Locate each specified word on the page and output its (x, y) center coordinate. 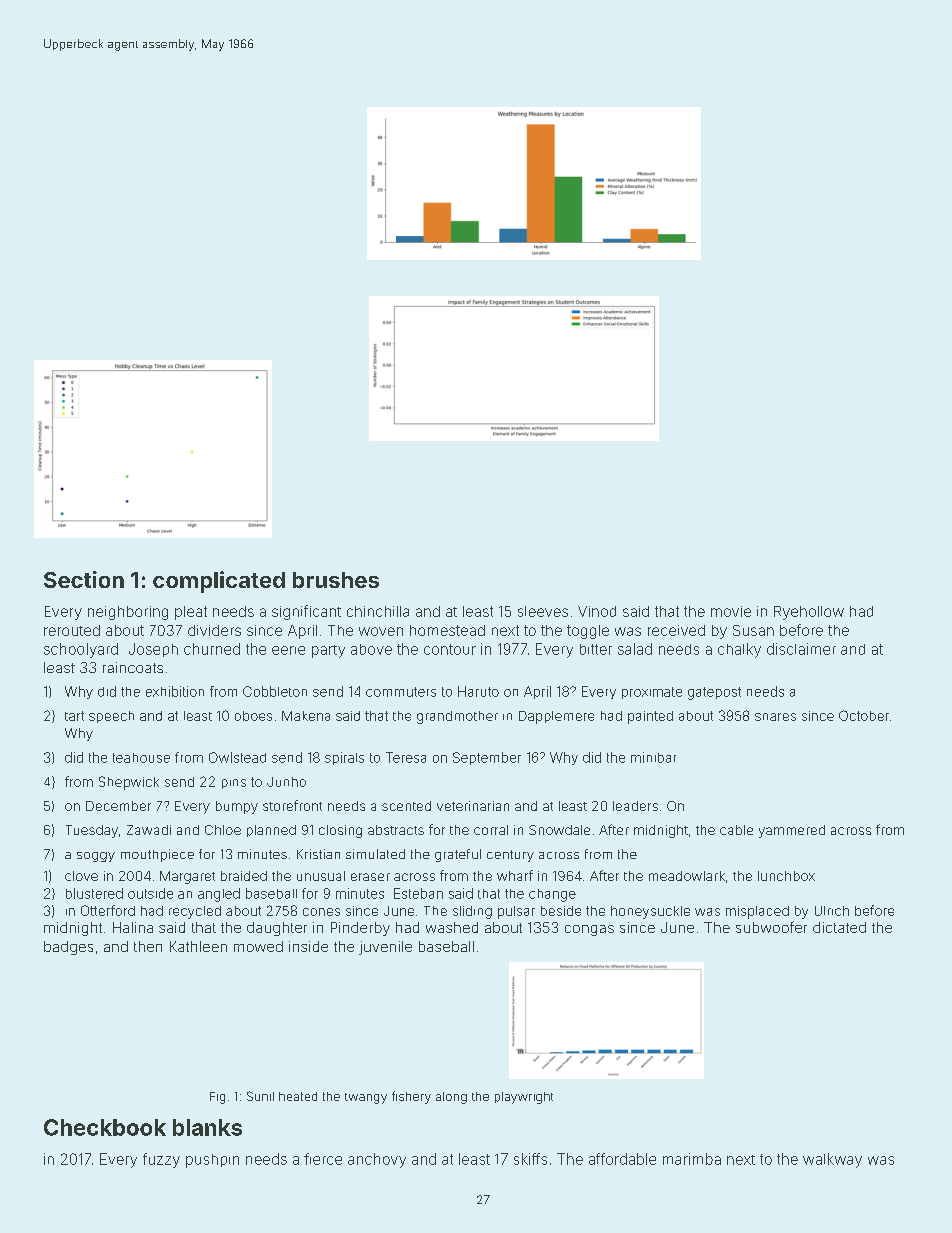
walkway (832, 1160)
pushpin (212, 1161)
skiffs (530, 1159)
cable (736, 830)
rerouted (72, 630)
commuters (401, 692)
